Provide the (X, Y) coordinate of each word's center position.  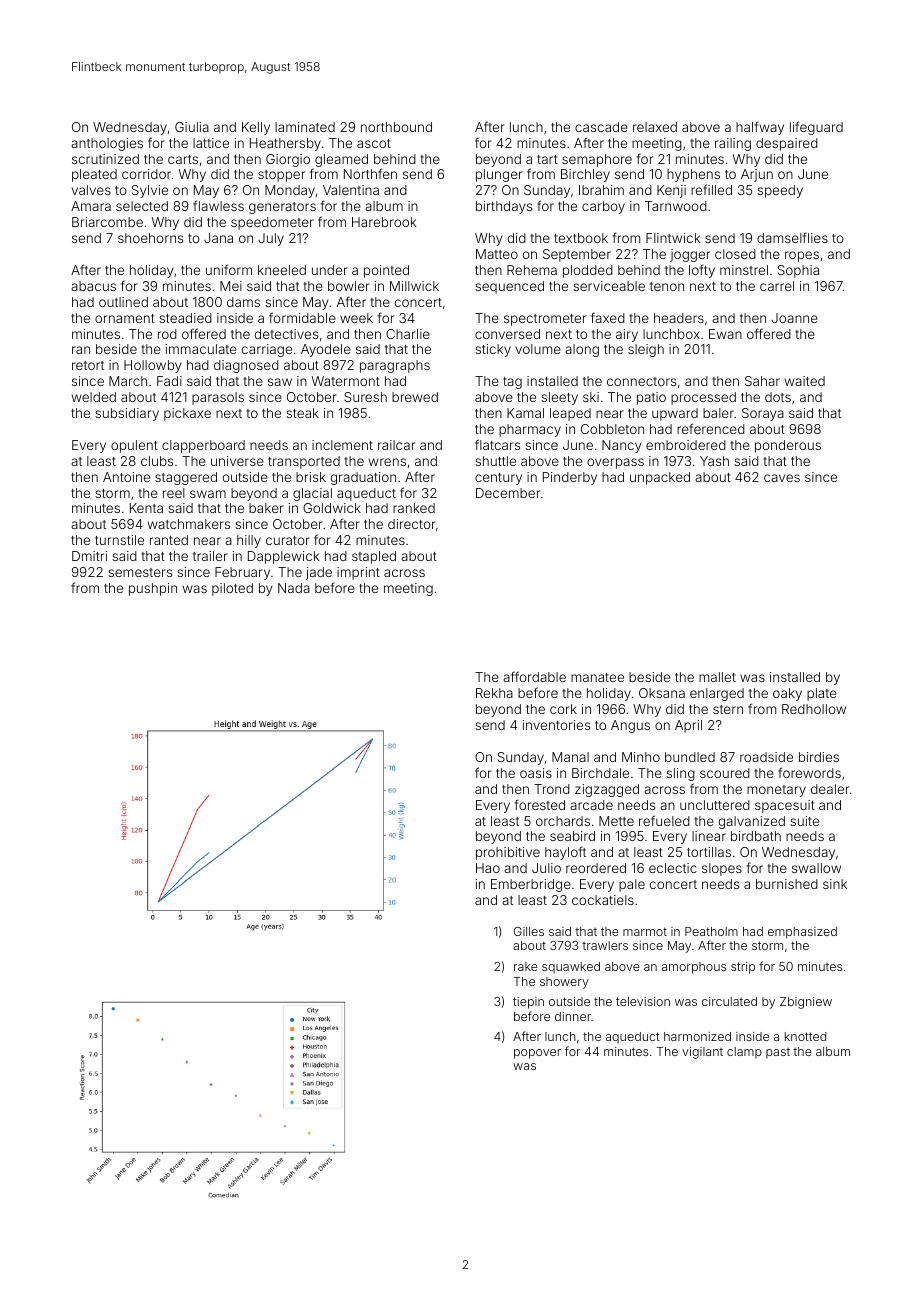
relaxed (655, 127)
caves (782, 478)
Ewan (725, 334)
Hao (488, 868)
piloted (232, 589)
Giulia (192, 127)
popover (537, 1054)
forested (539, 804)
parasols (218, 398)
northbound (396, 127)
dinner (573, 1016)
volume (538, 349)
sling (680, 774)
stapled (374, 557)
